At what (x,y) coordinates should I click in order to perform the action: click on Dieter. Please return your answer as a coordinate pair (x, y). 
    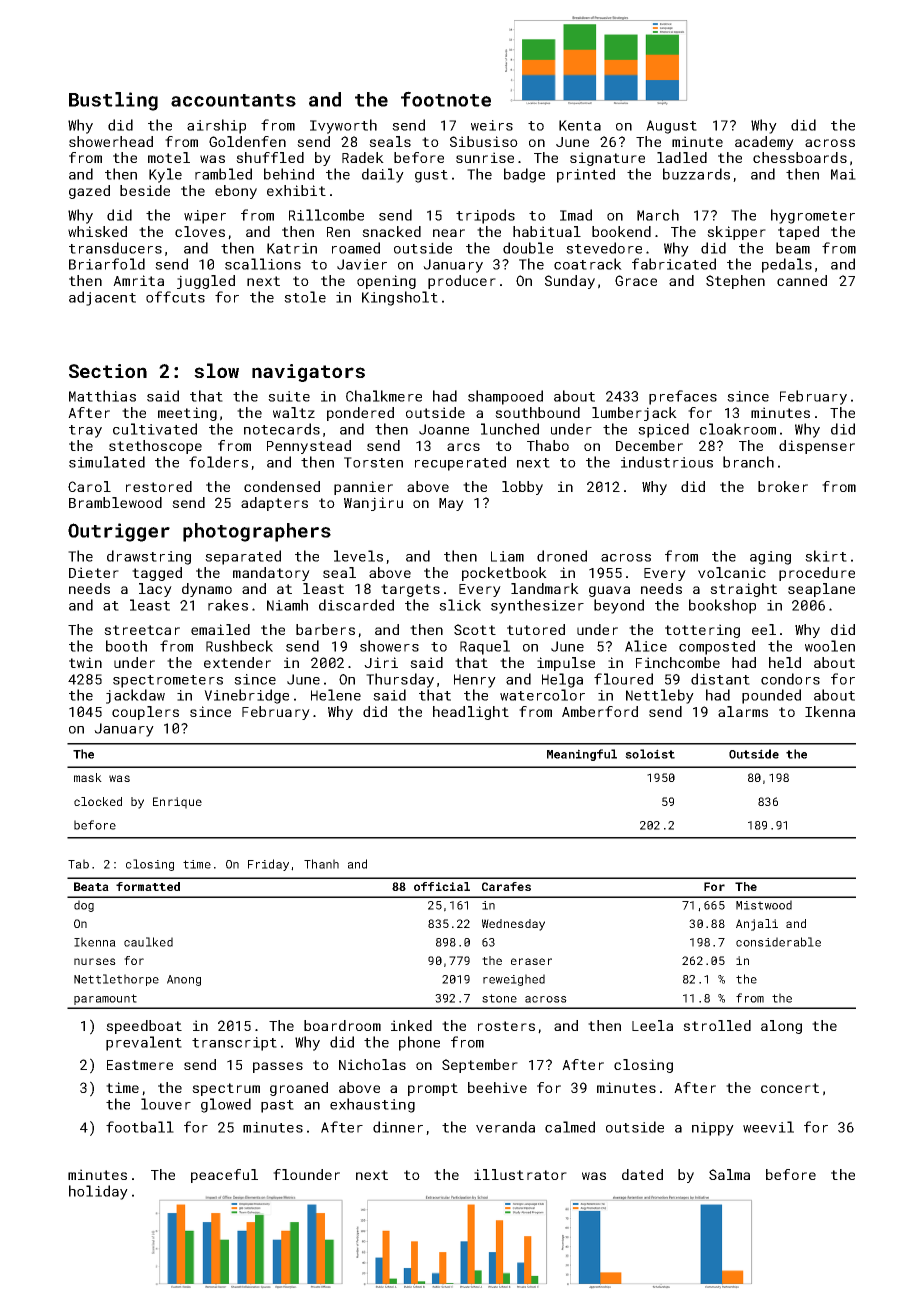
    Looking at the image, I should click on (94, 572).
